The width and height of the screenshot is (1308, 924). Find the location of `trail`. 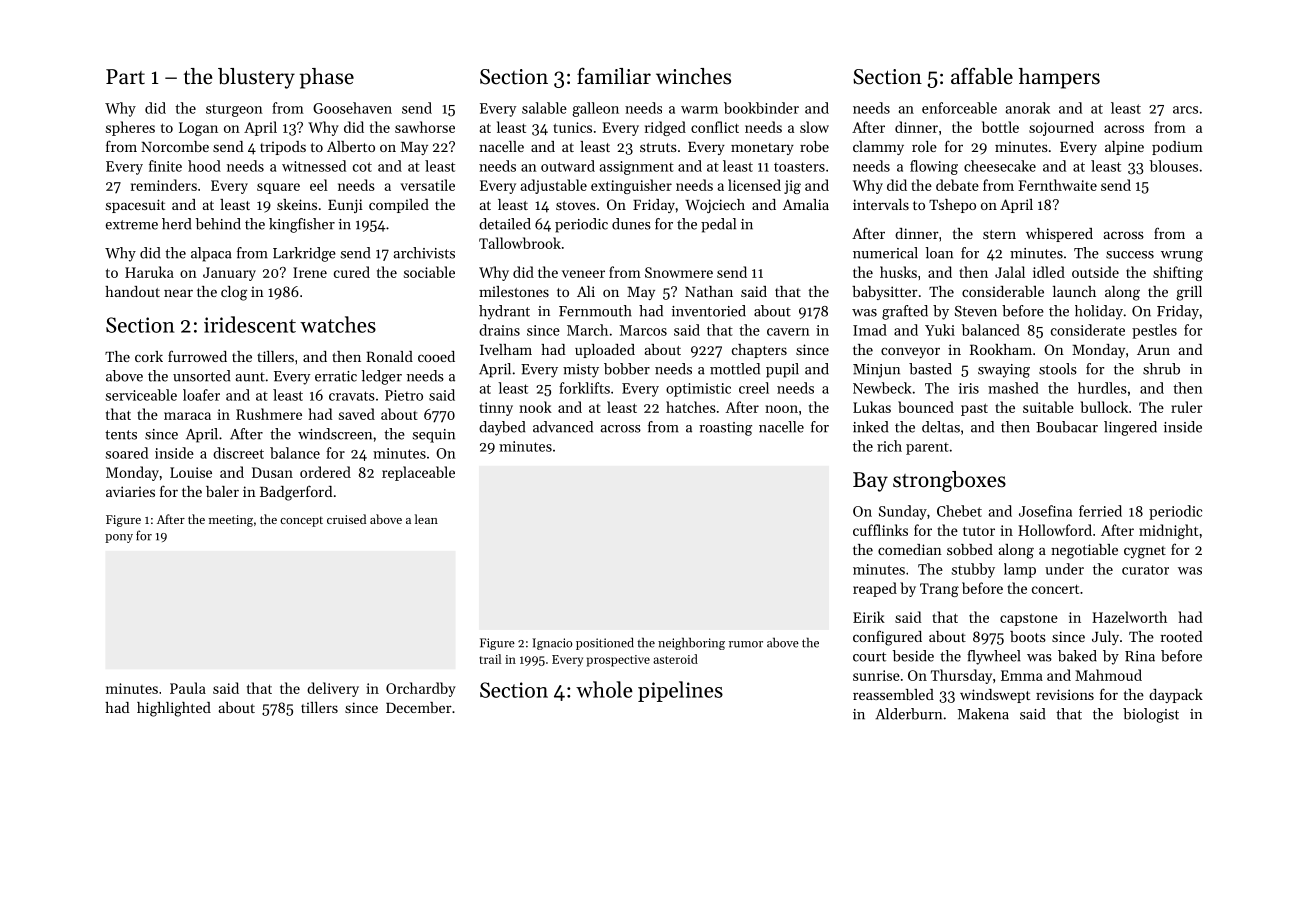

trail is located at coordinates (490, 659).
